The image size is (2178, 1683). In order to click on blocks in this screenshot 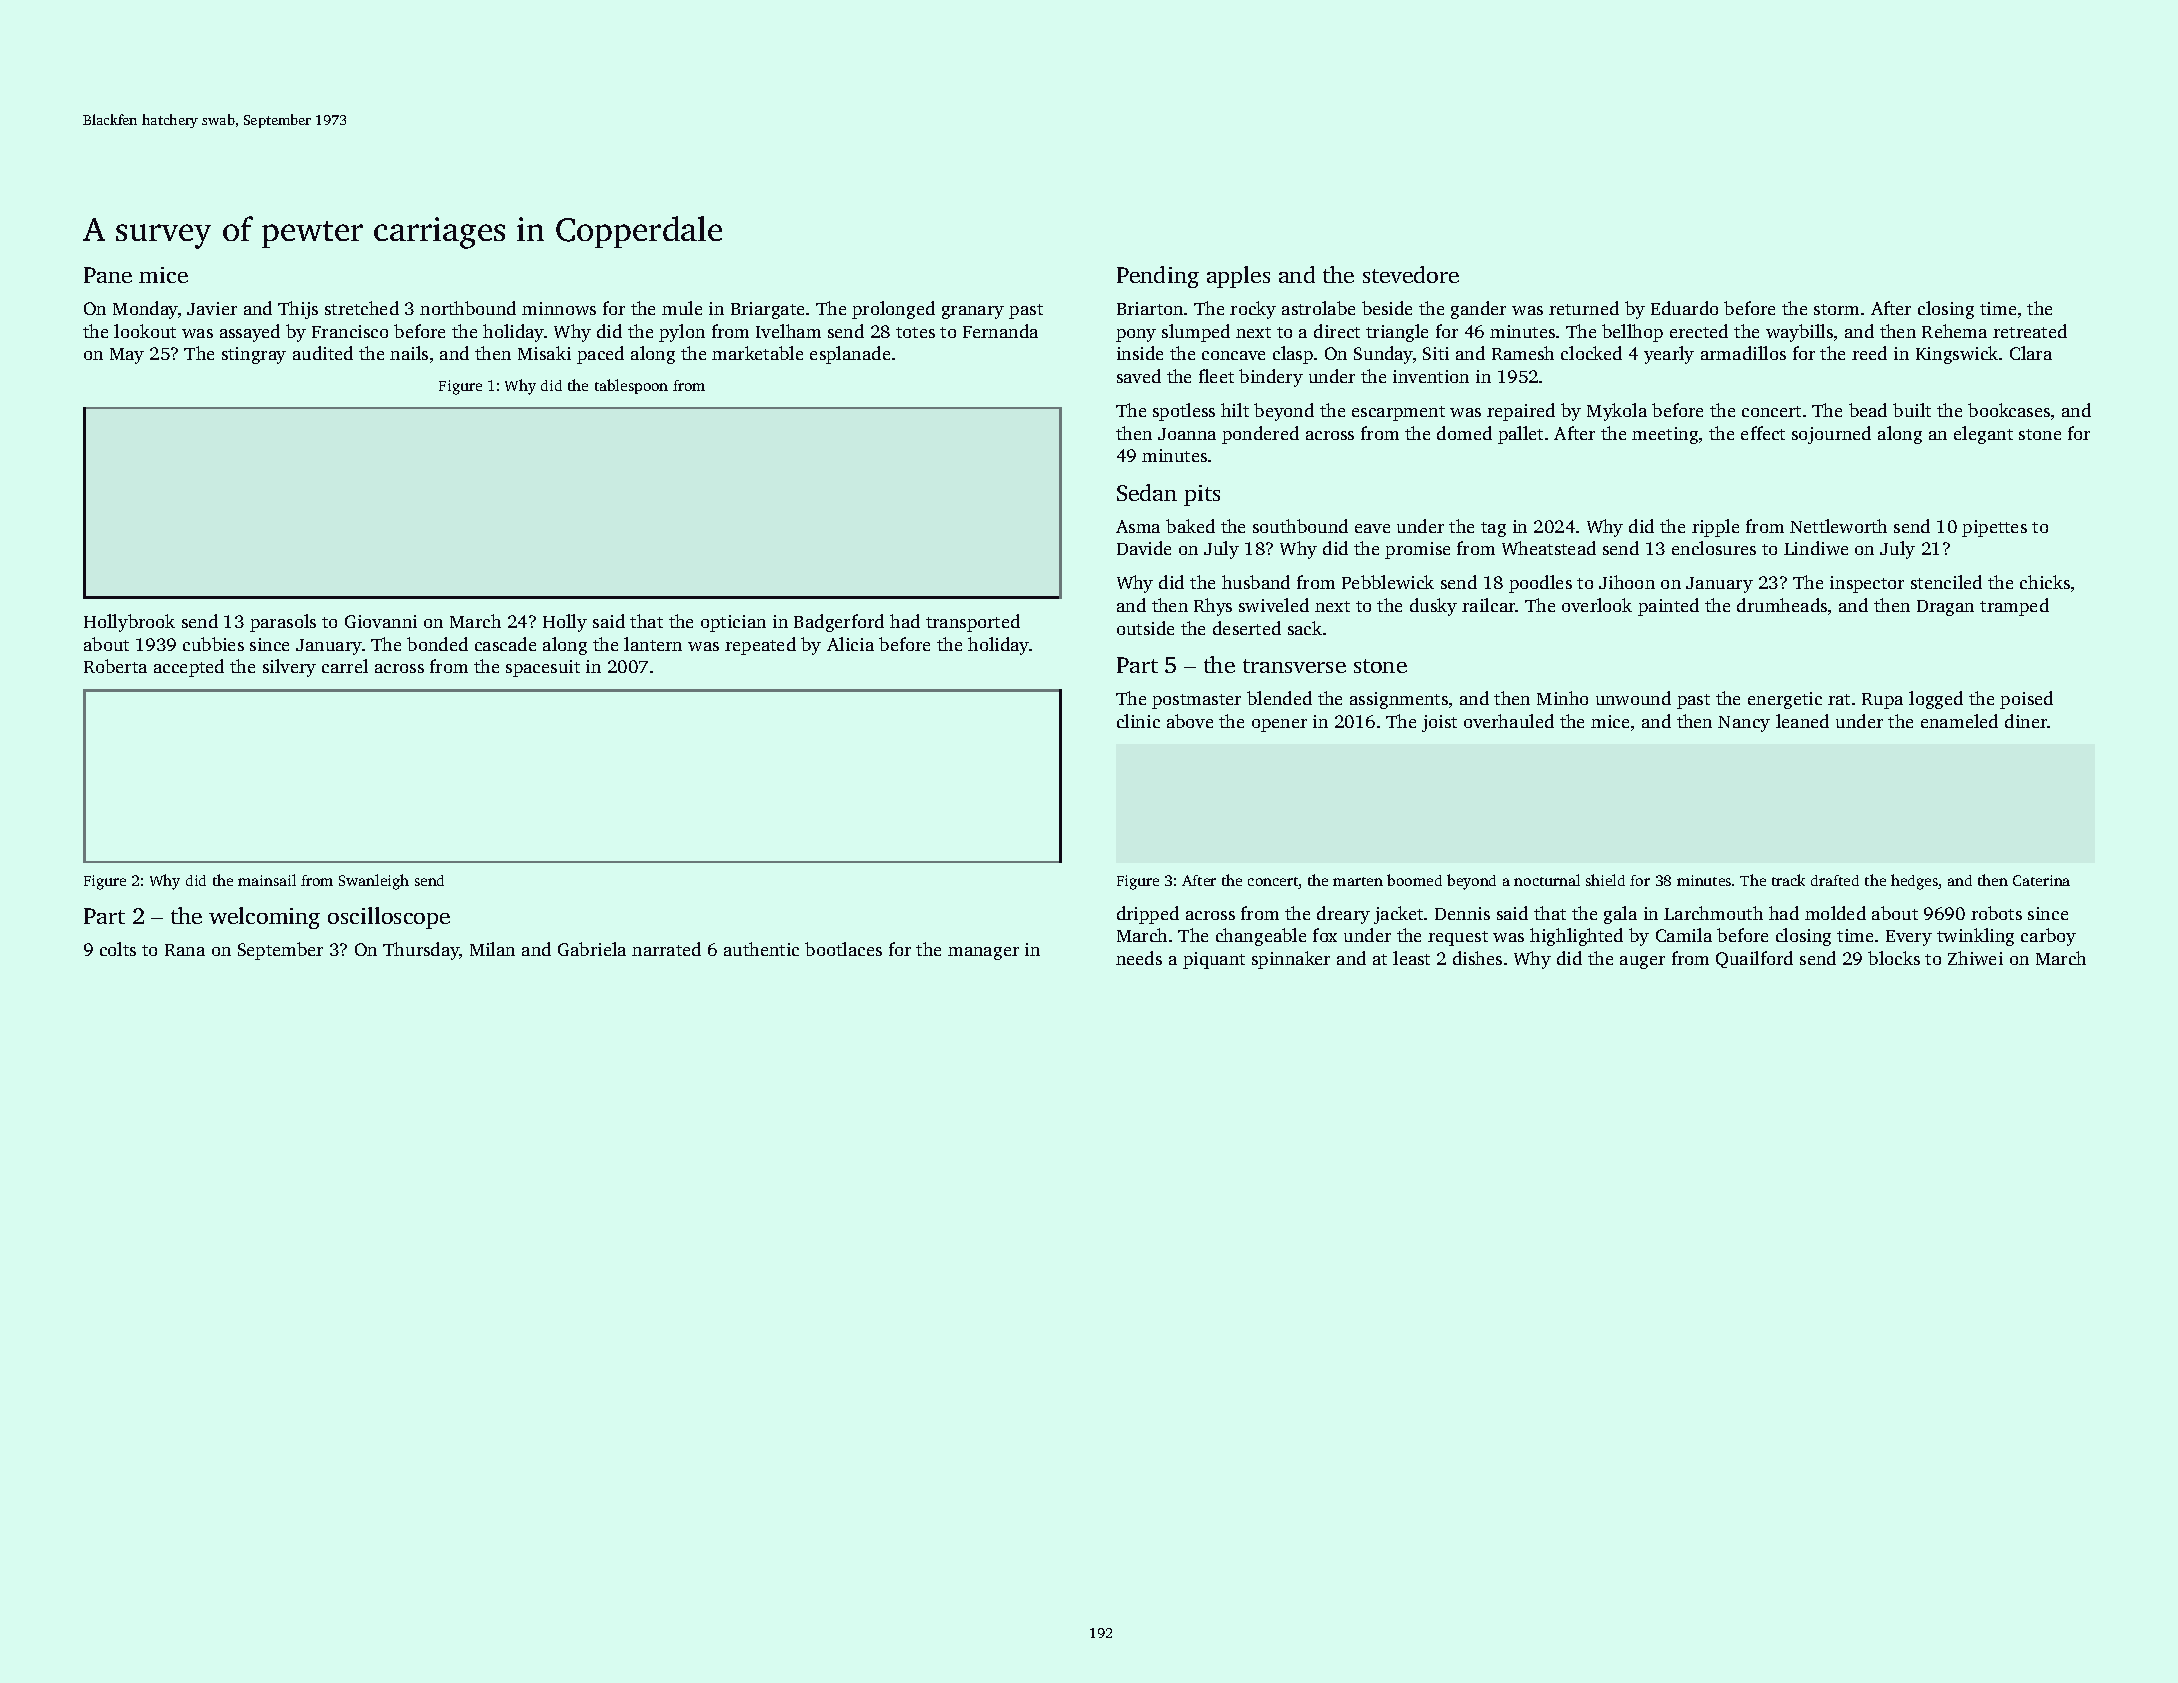, I will do `click(1894, 958)`.
